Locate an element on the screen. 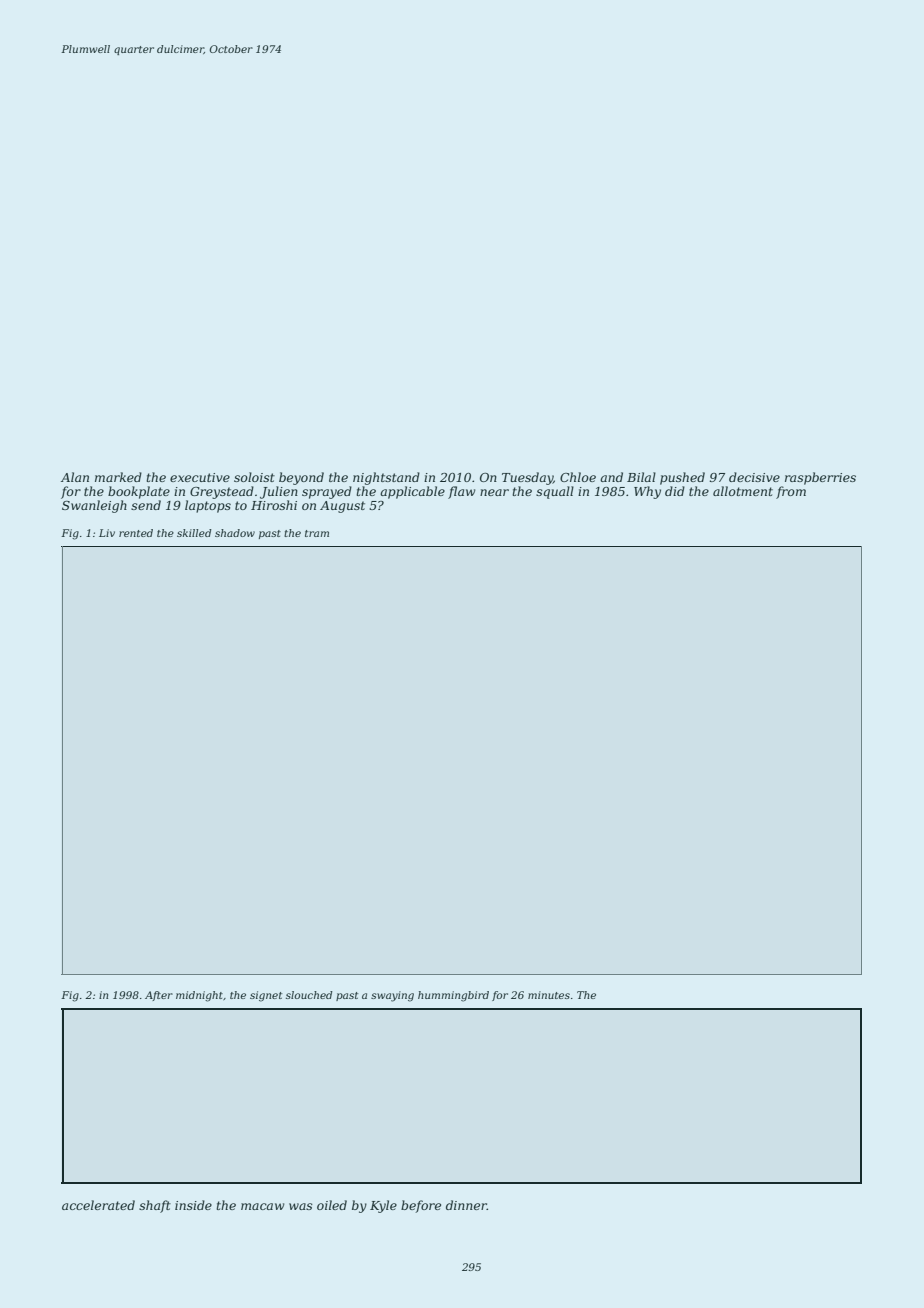  skilled is located at coordinates (194, 533).
